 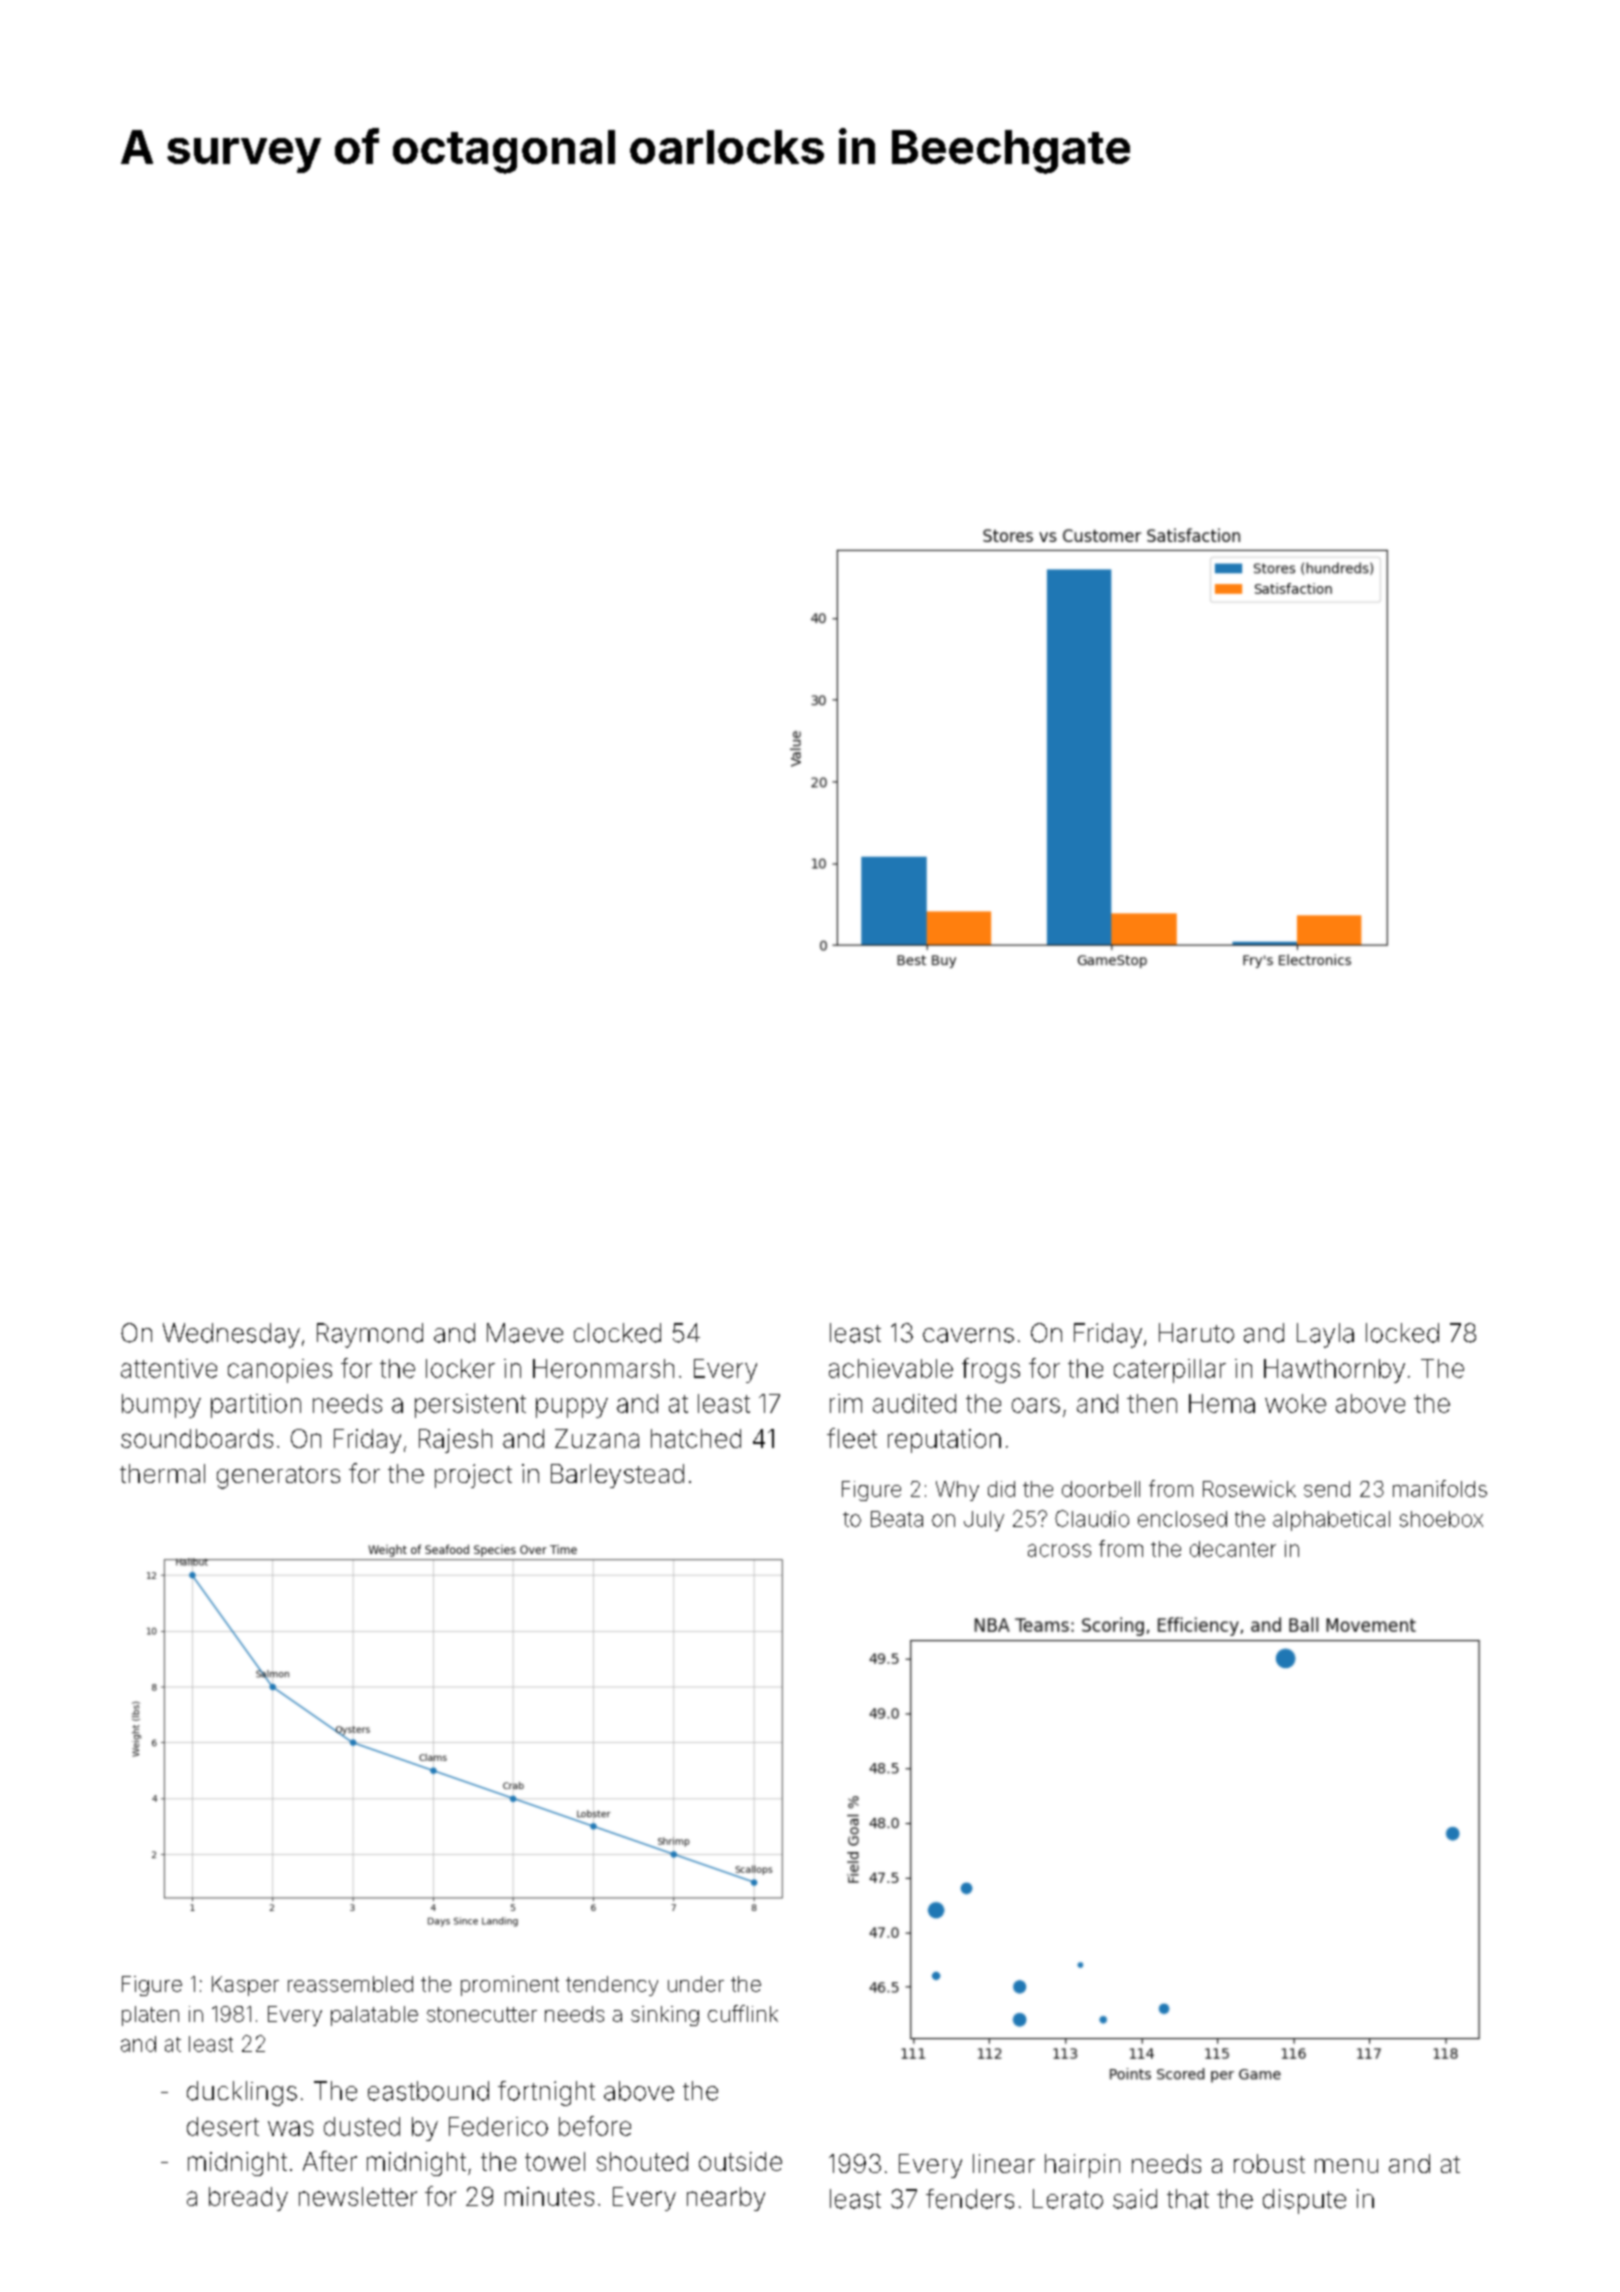 What do you see at coordinates (278, 1477) in the screenshot?
I see `generators` at bounding box center [278, 1477].
